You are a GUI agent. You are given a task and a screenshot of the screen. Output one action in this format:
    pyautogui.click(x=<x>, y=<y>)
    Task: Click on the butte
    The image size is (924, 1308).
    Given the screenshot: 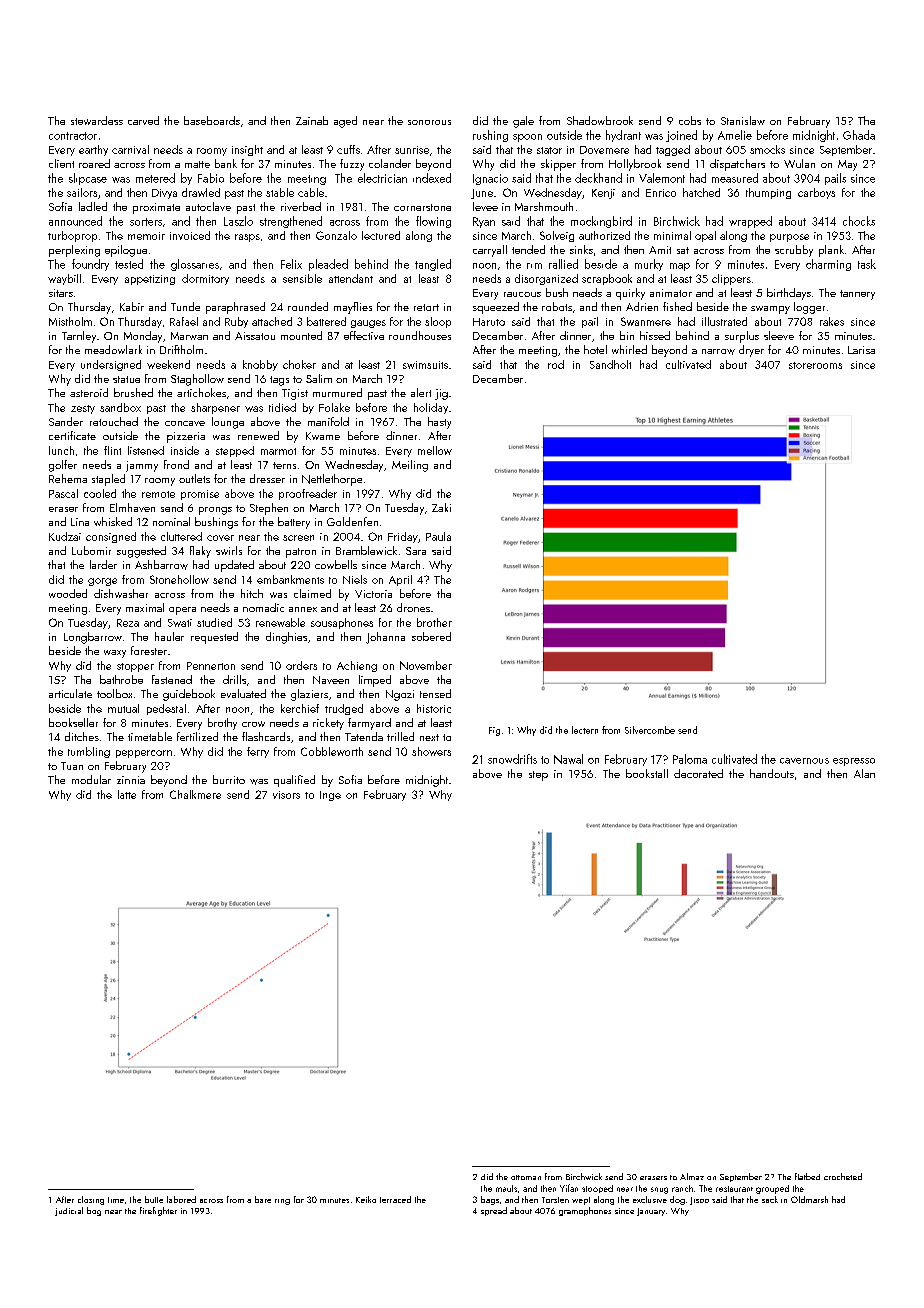 What is the action you would take?
    pyautogui.click(x=154, y=1199)
